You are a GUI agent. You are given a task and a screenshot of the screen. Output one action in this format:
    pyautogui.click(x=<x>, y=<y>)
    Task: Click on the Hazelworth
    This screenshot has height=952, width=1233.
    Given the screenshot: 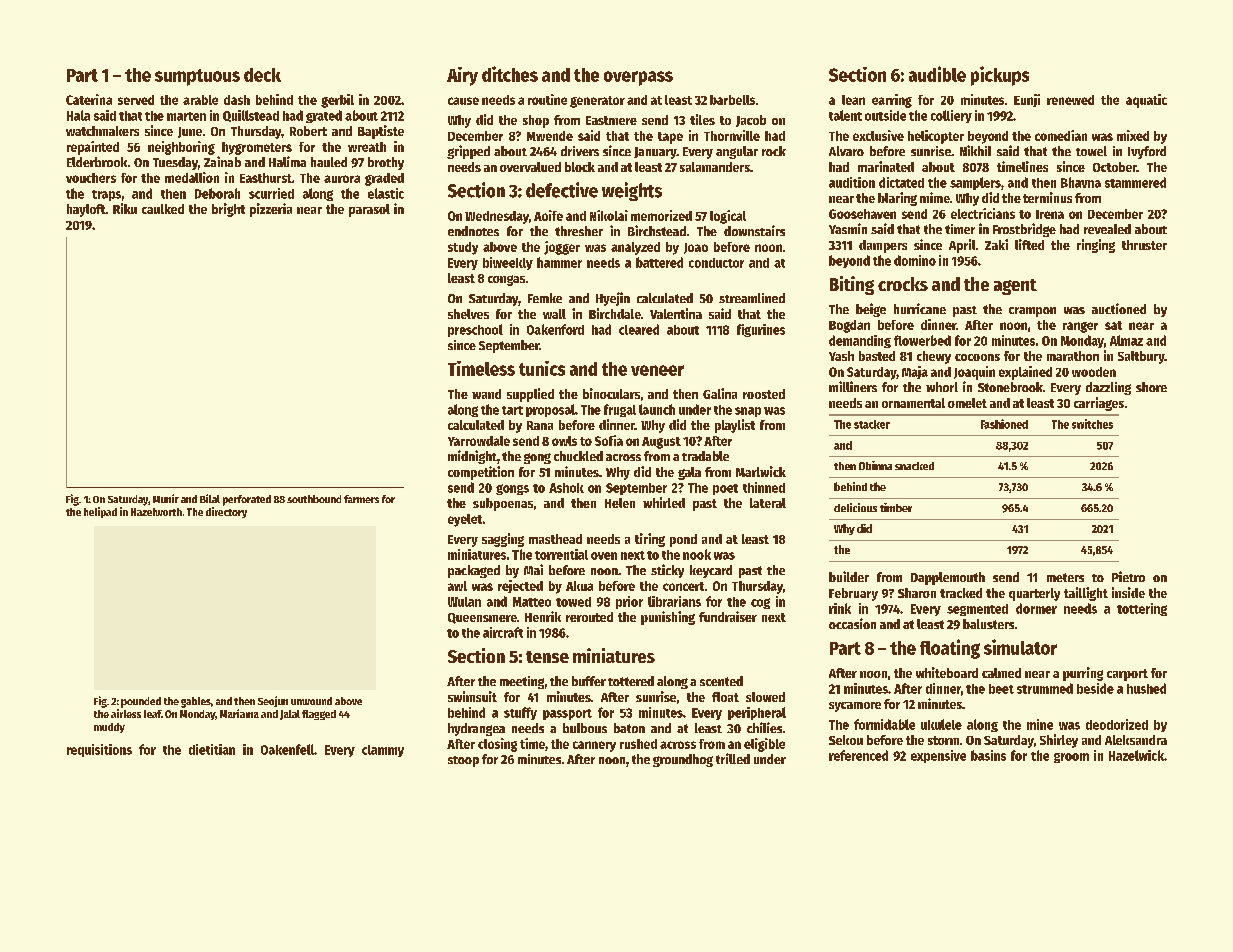 What is the action you would take?
    pyautogui.click(x=156, y=512)
